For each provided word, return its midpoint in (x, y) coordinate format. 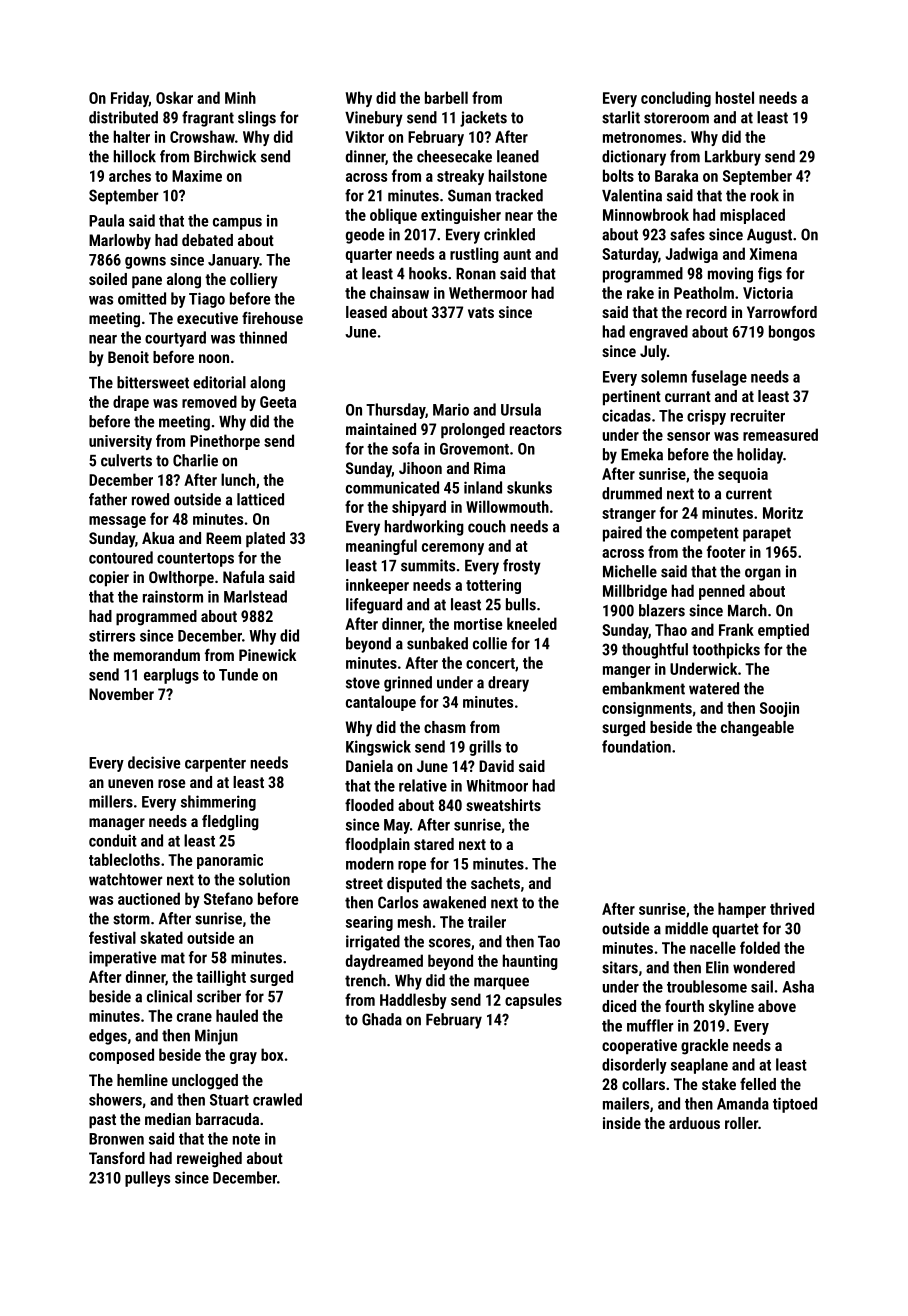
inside (622, 1123)
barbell (446, 97)
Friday (130, 99)
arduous (694, 1123)
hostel (735, 97)
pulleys (147, 1179)
